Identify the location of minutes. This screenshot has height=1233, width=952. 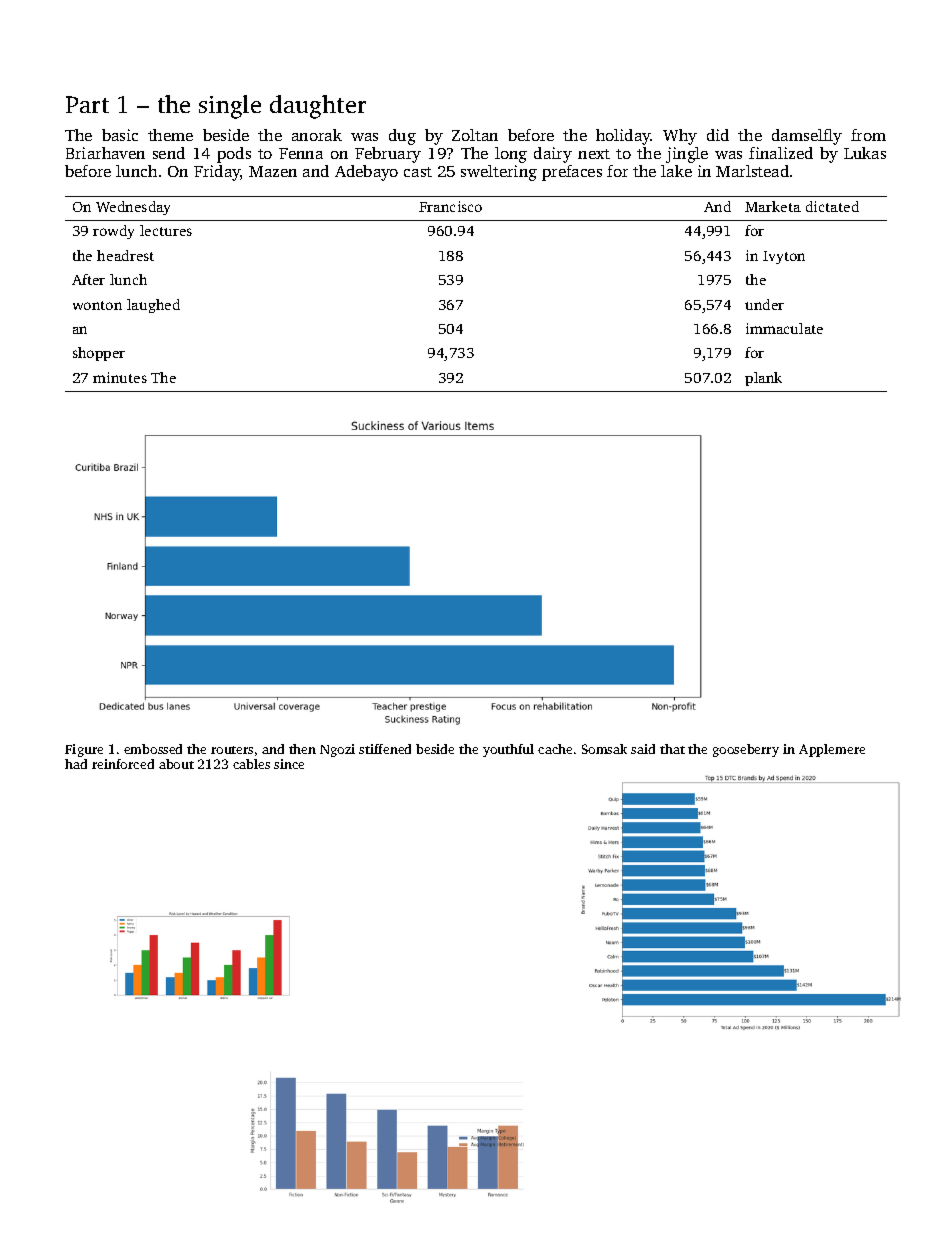
(120, 377).
